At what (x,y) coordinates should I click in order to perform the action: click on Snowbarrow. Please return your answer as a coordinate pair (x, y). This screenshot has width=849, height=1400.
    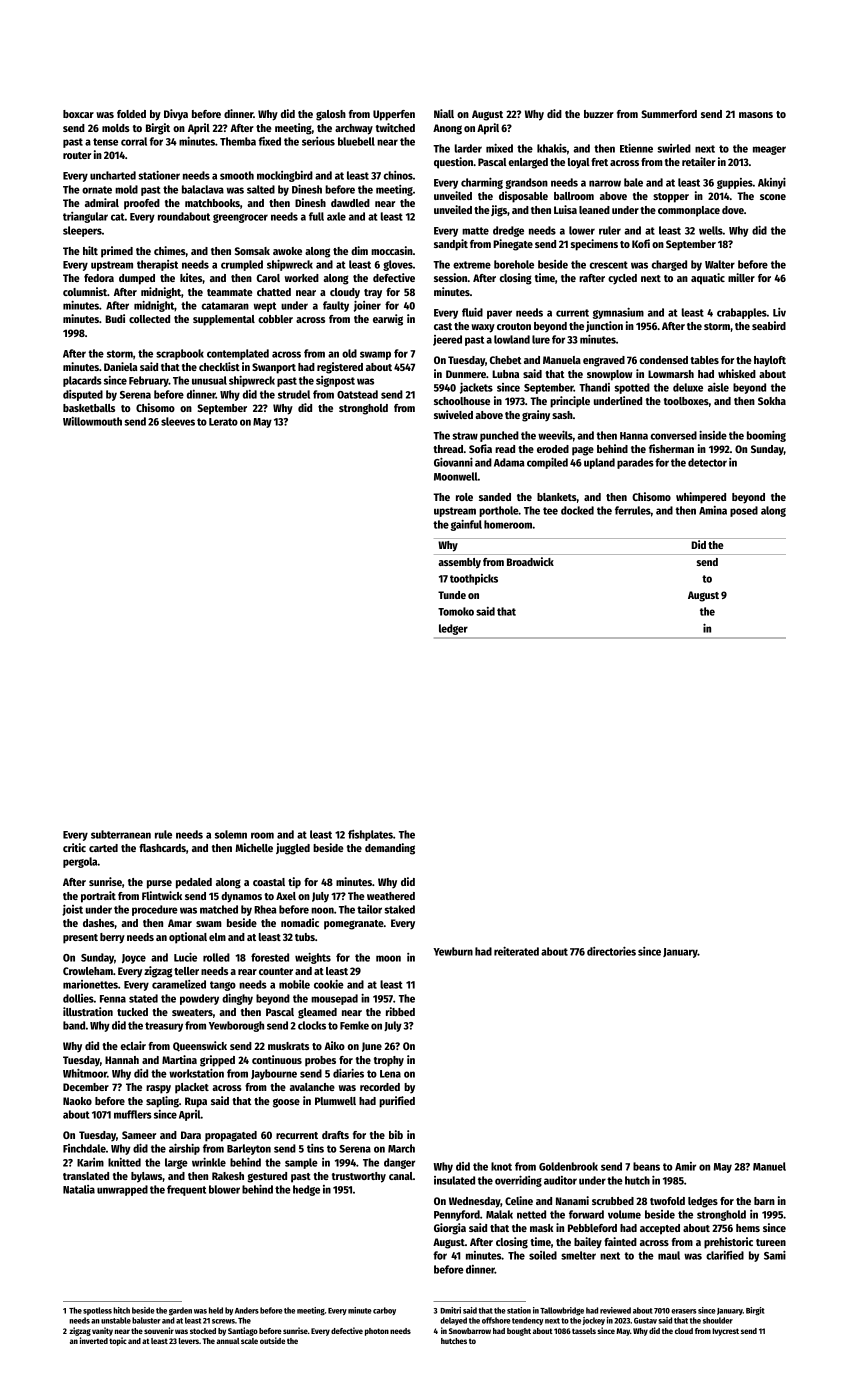
    Looking at the image, I should click on (470, 1331).
